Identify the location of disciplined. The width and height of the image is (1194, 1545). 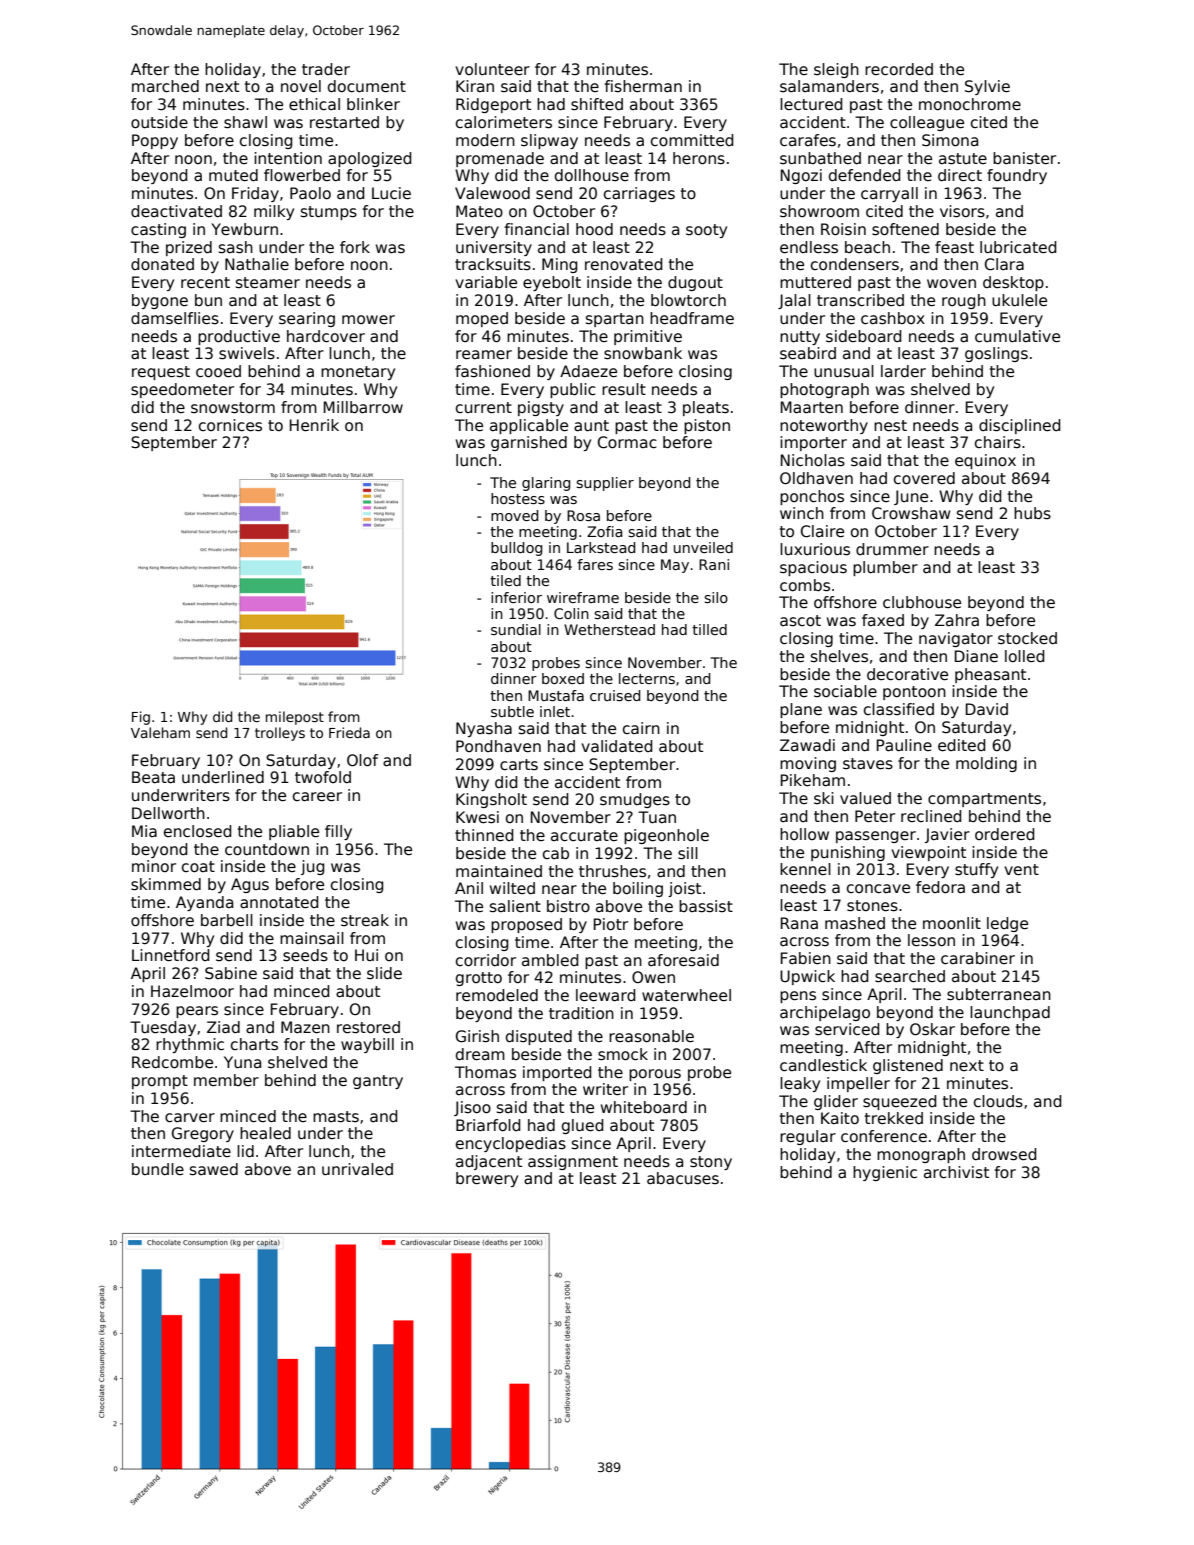
(1020, 426).
